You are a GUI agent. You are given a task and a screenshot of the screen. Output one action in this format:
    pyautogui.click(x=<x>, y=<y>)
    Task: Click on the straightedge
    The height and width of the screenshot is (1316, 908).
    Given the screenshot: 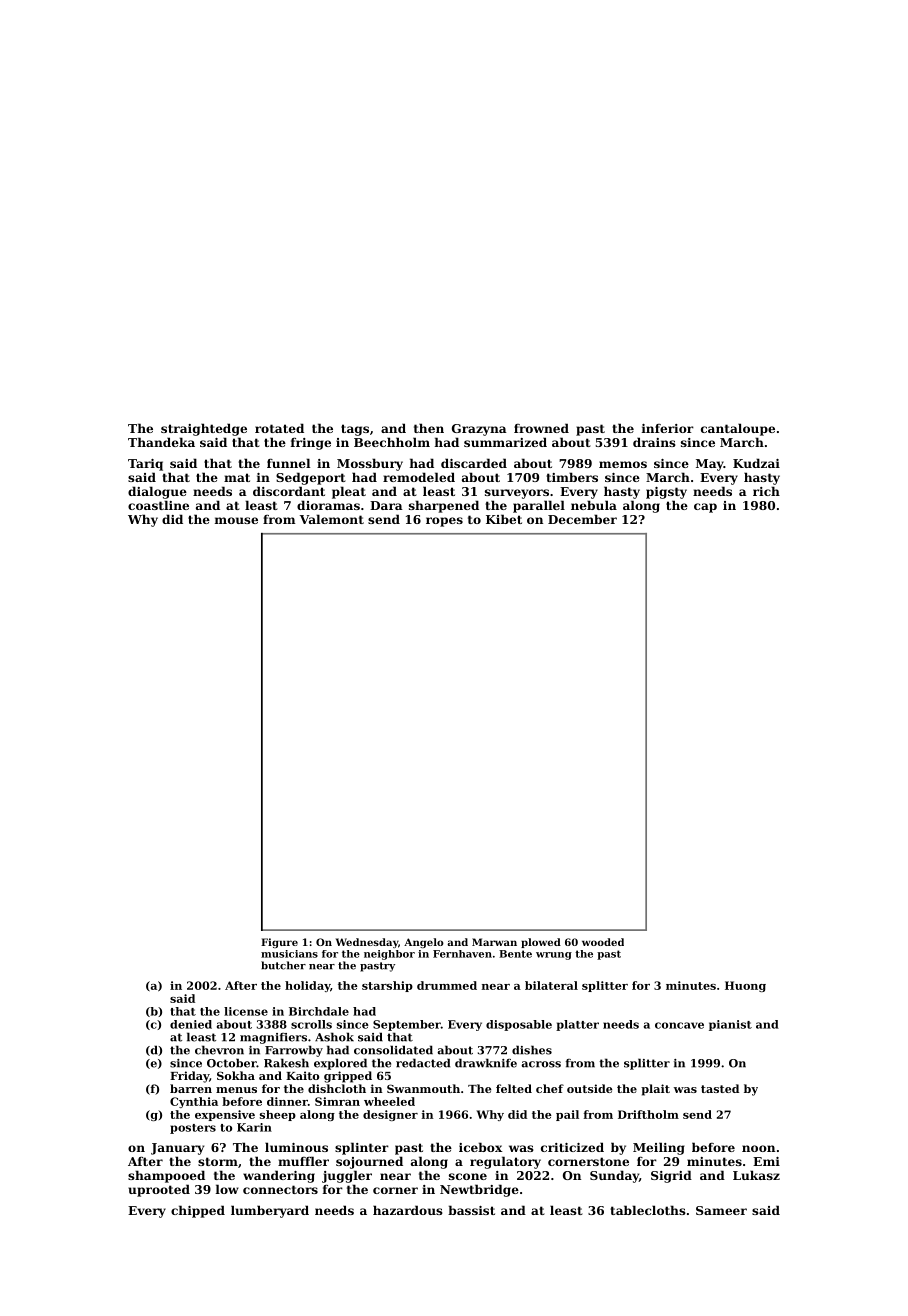 What is the action you would take?
    pyautogui.click(x=204, y=429)
